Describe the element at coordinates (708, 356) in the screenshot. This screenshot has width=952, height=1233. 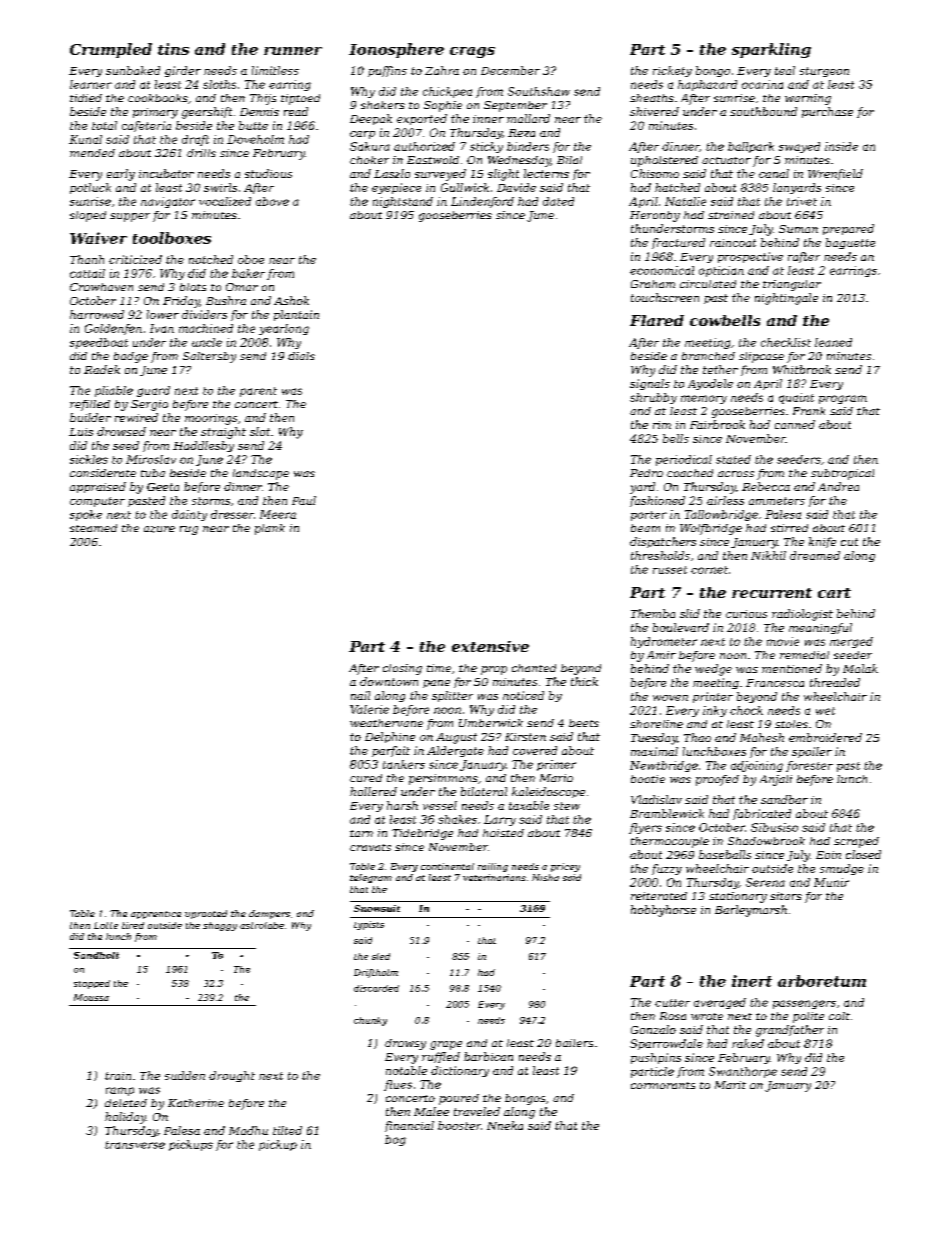
I see `branched` at that location.
